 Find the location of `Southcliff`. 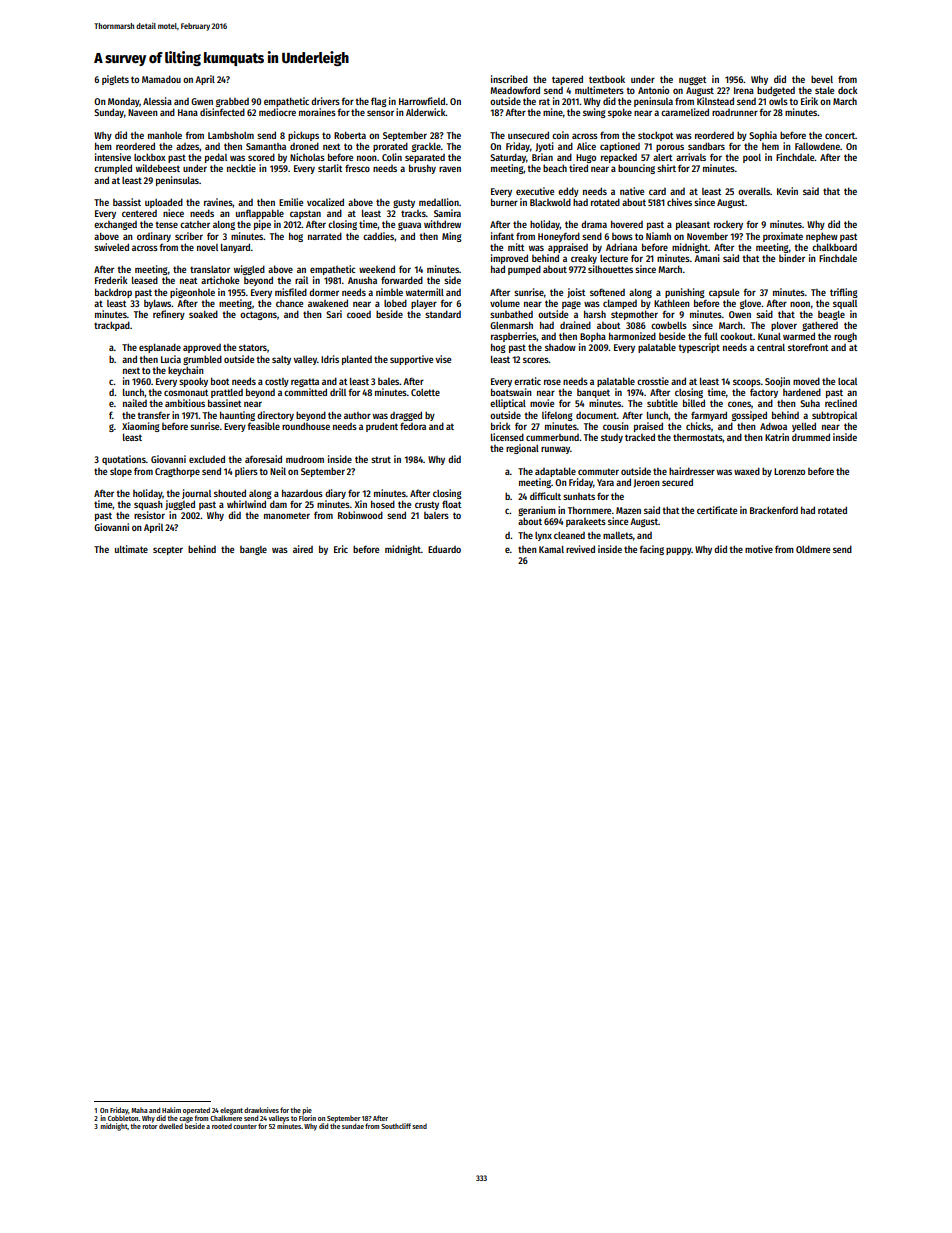

Southcliff is located at coordinates (396, 1126).
